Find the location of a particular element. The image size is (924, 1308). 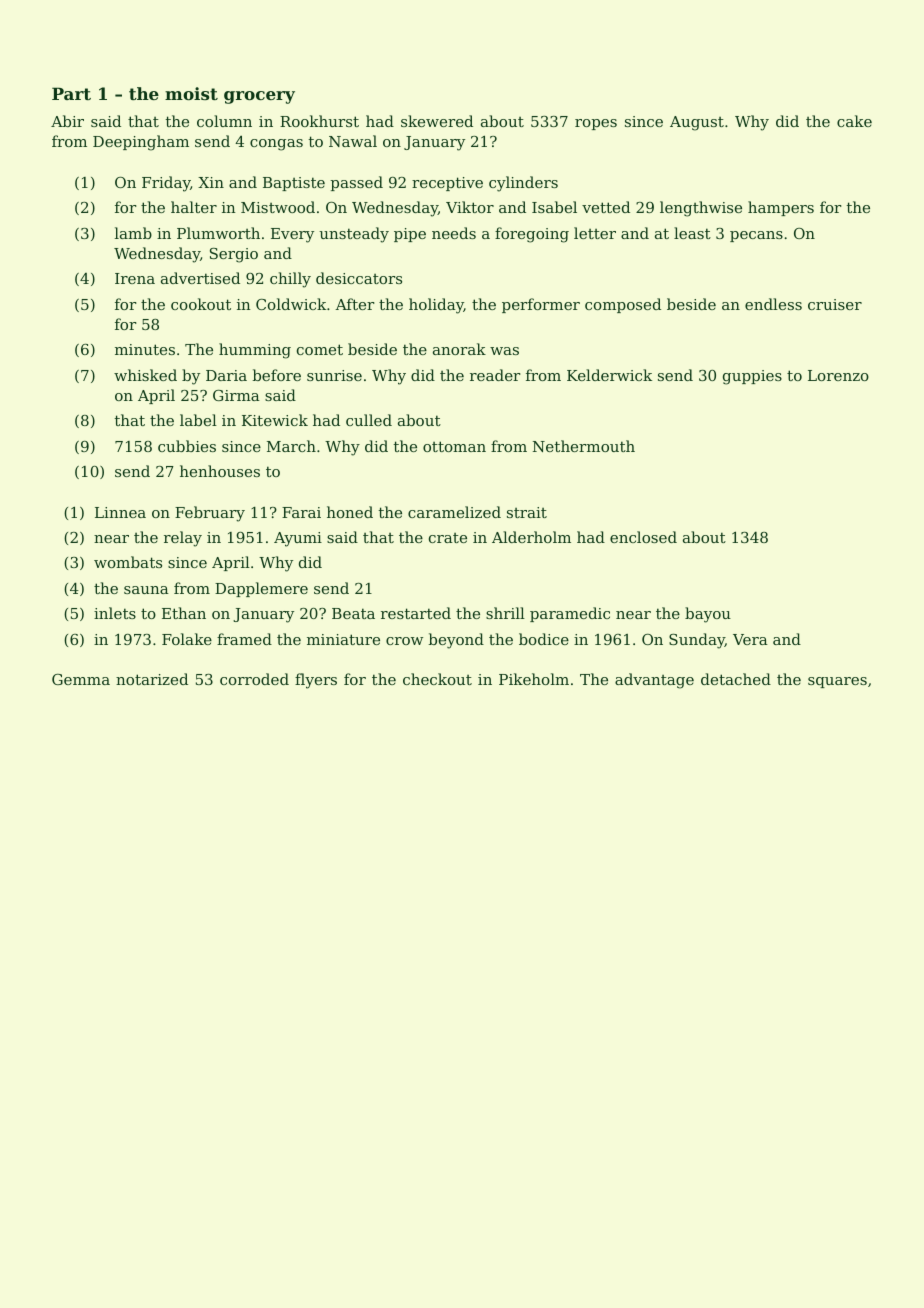

Deepingham is located at coordinates (141, 143).
